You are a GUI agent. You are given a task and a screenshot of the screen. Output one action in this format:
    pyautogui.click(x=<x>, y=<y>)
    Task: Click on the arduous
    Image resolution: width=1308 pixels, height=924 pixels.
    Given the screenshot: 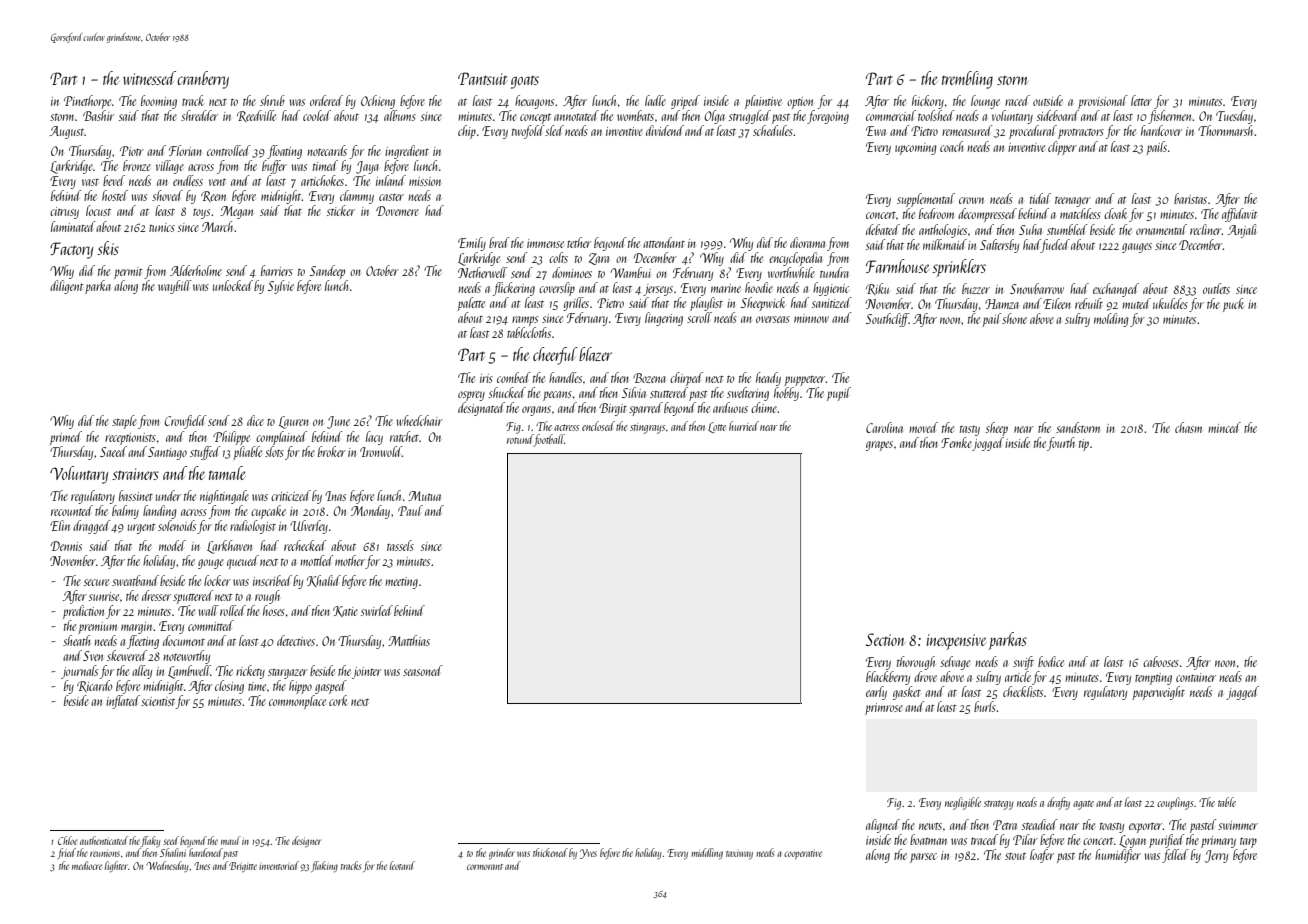 What is the action you would take?
    pyautogui.click(x=730, y=407)
